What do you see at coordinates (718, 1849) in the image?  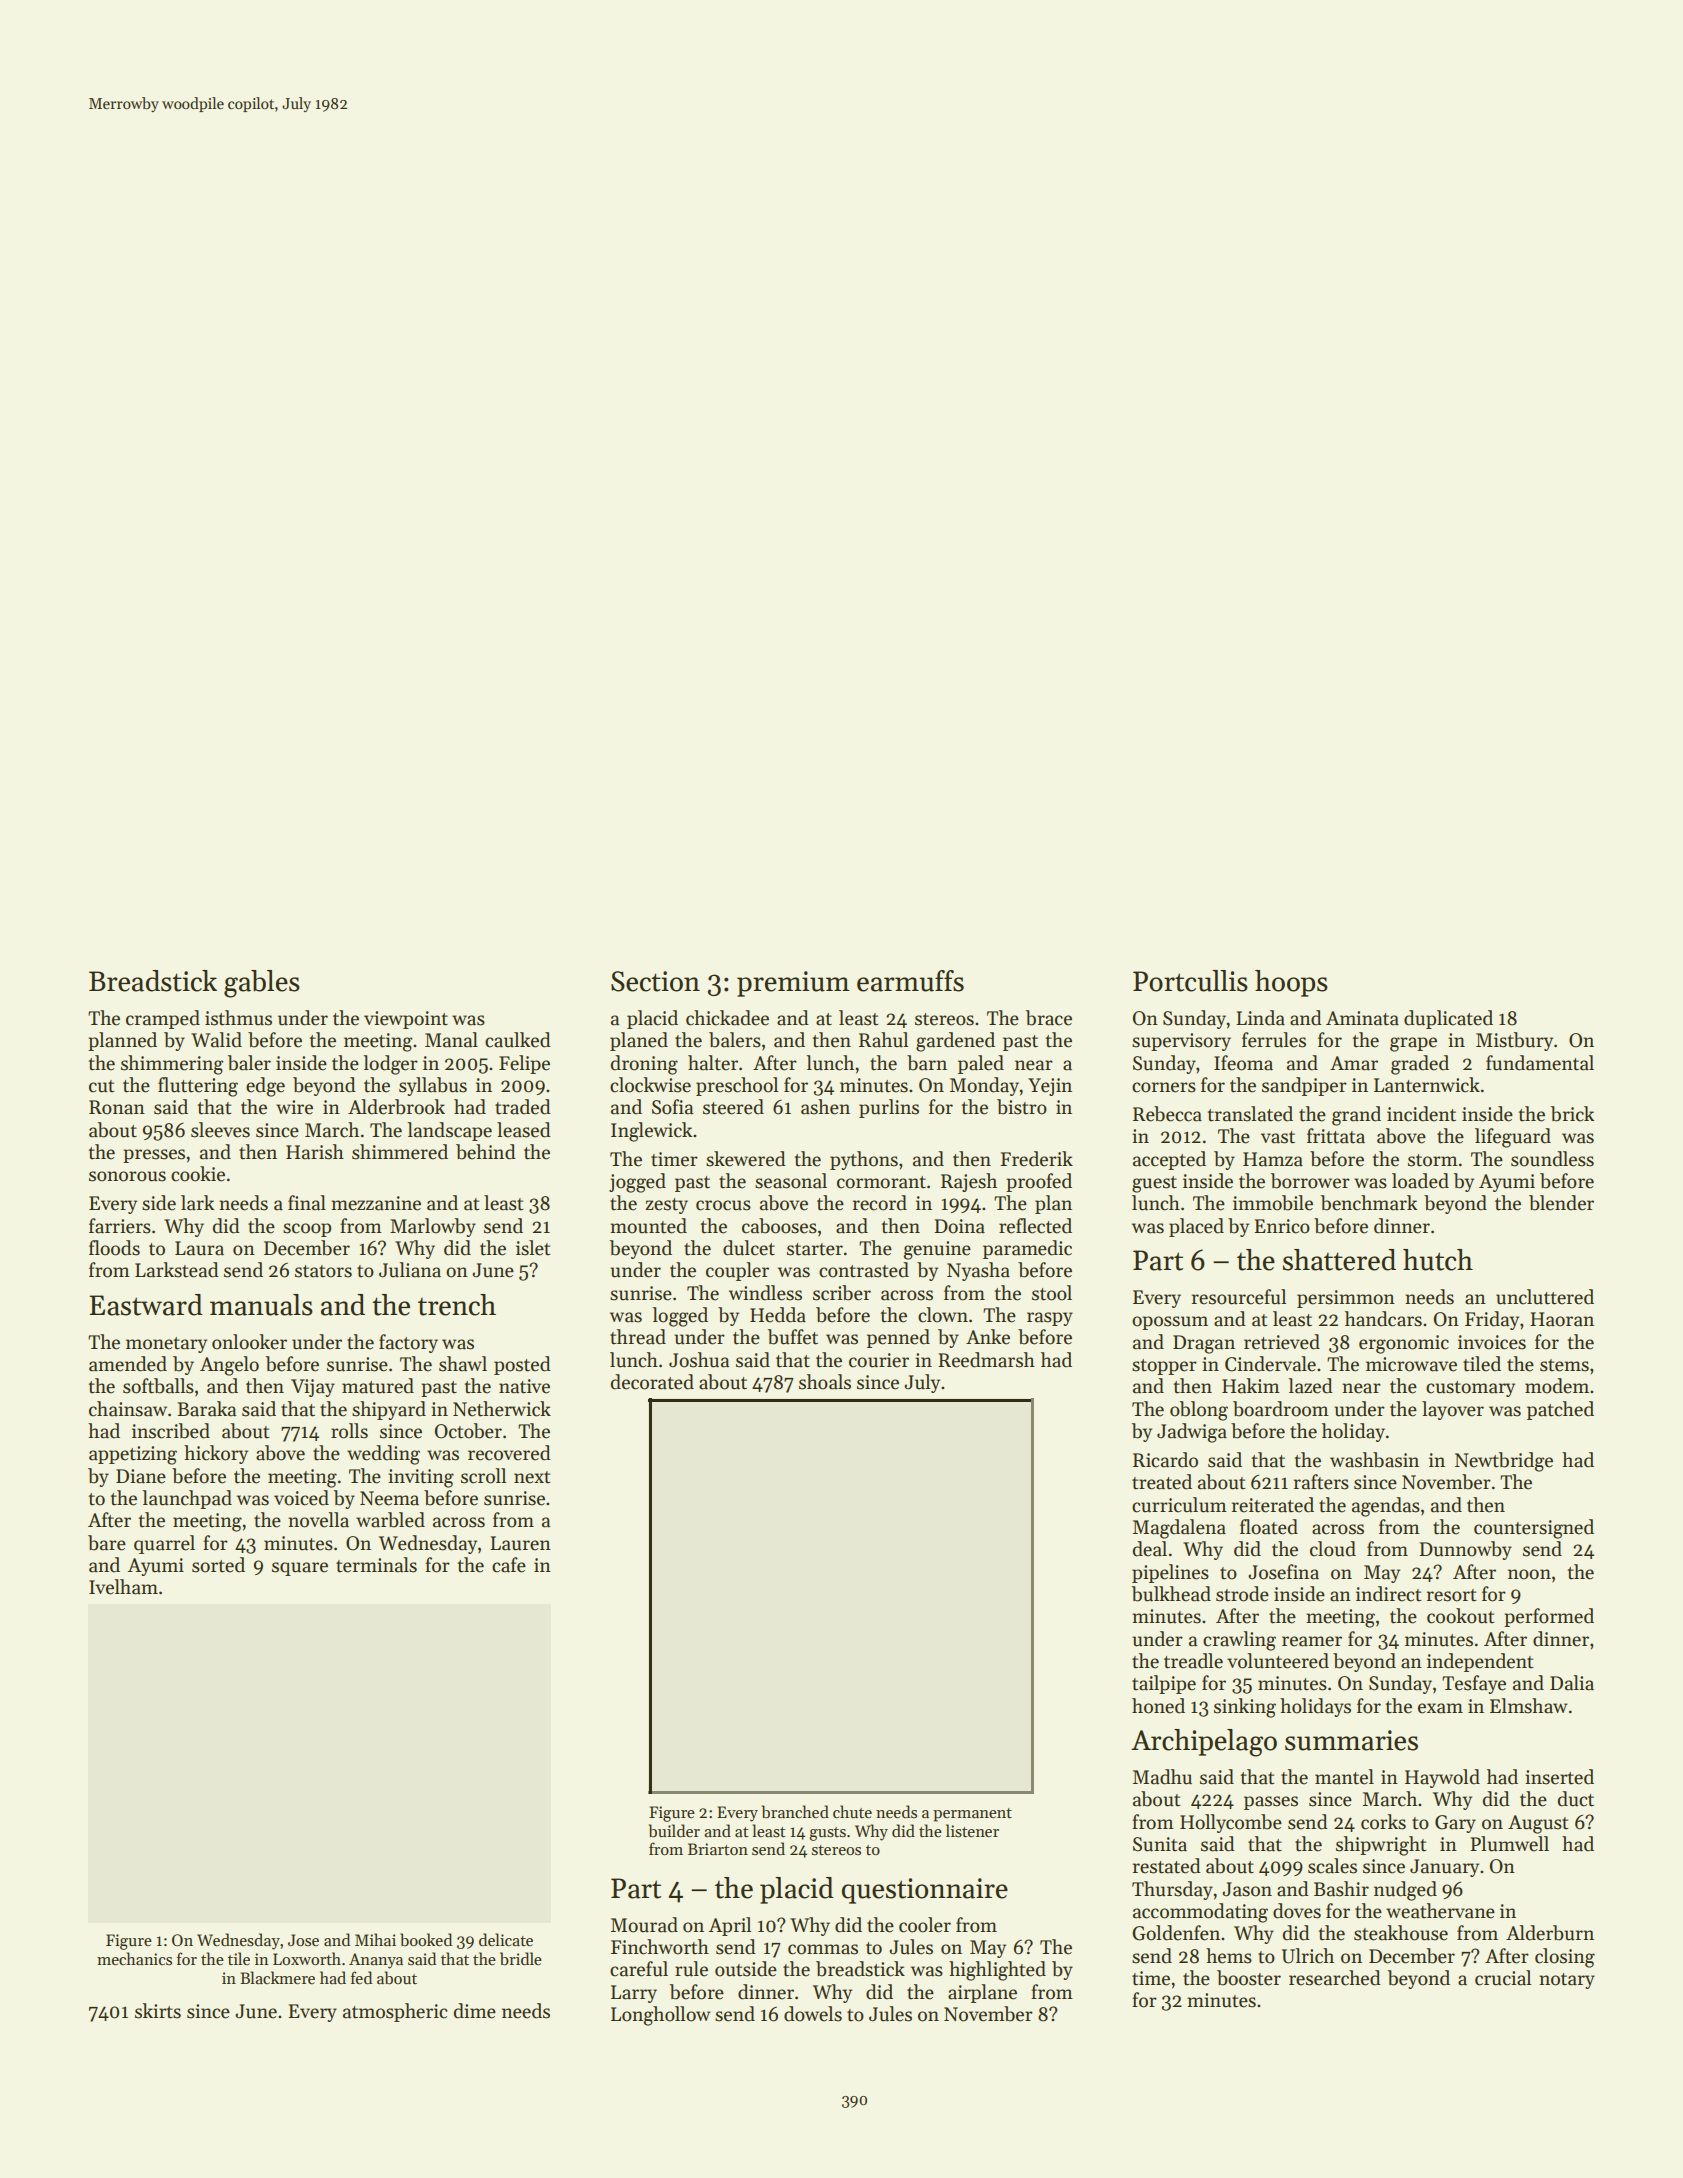 I see `Briarton` at bounding box center [718, 1849].
